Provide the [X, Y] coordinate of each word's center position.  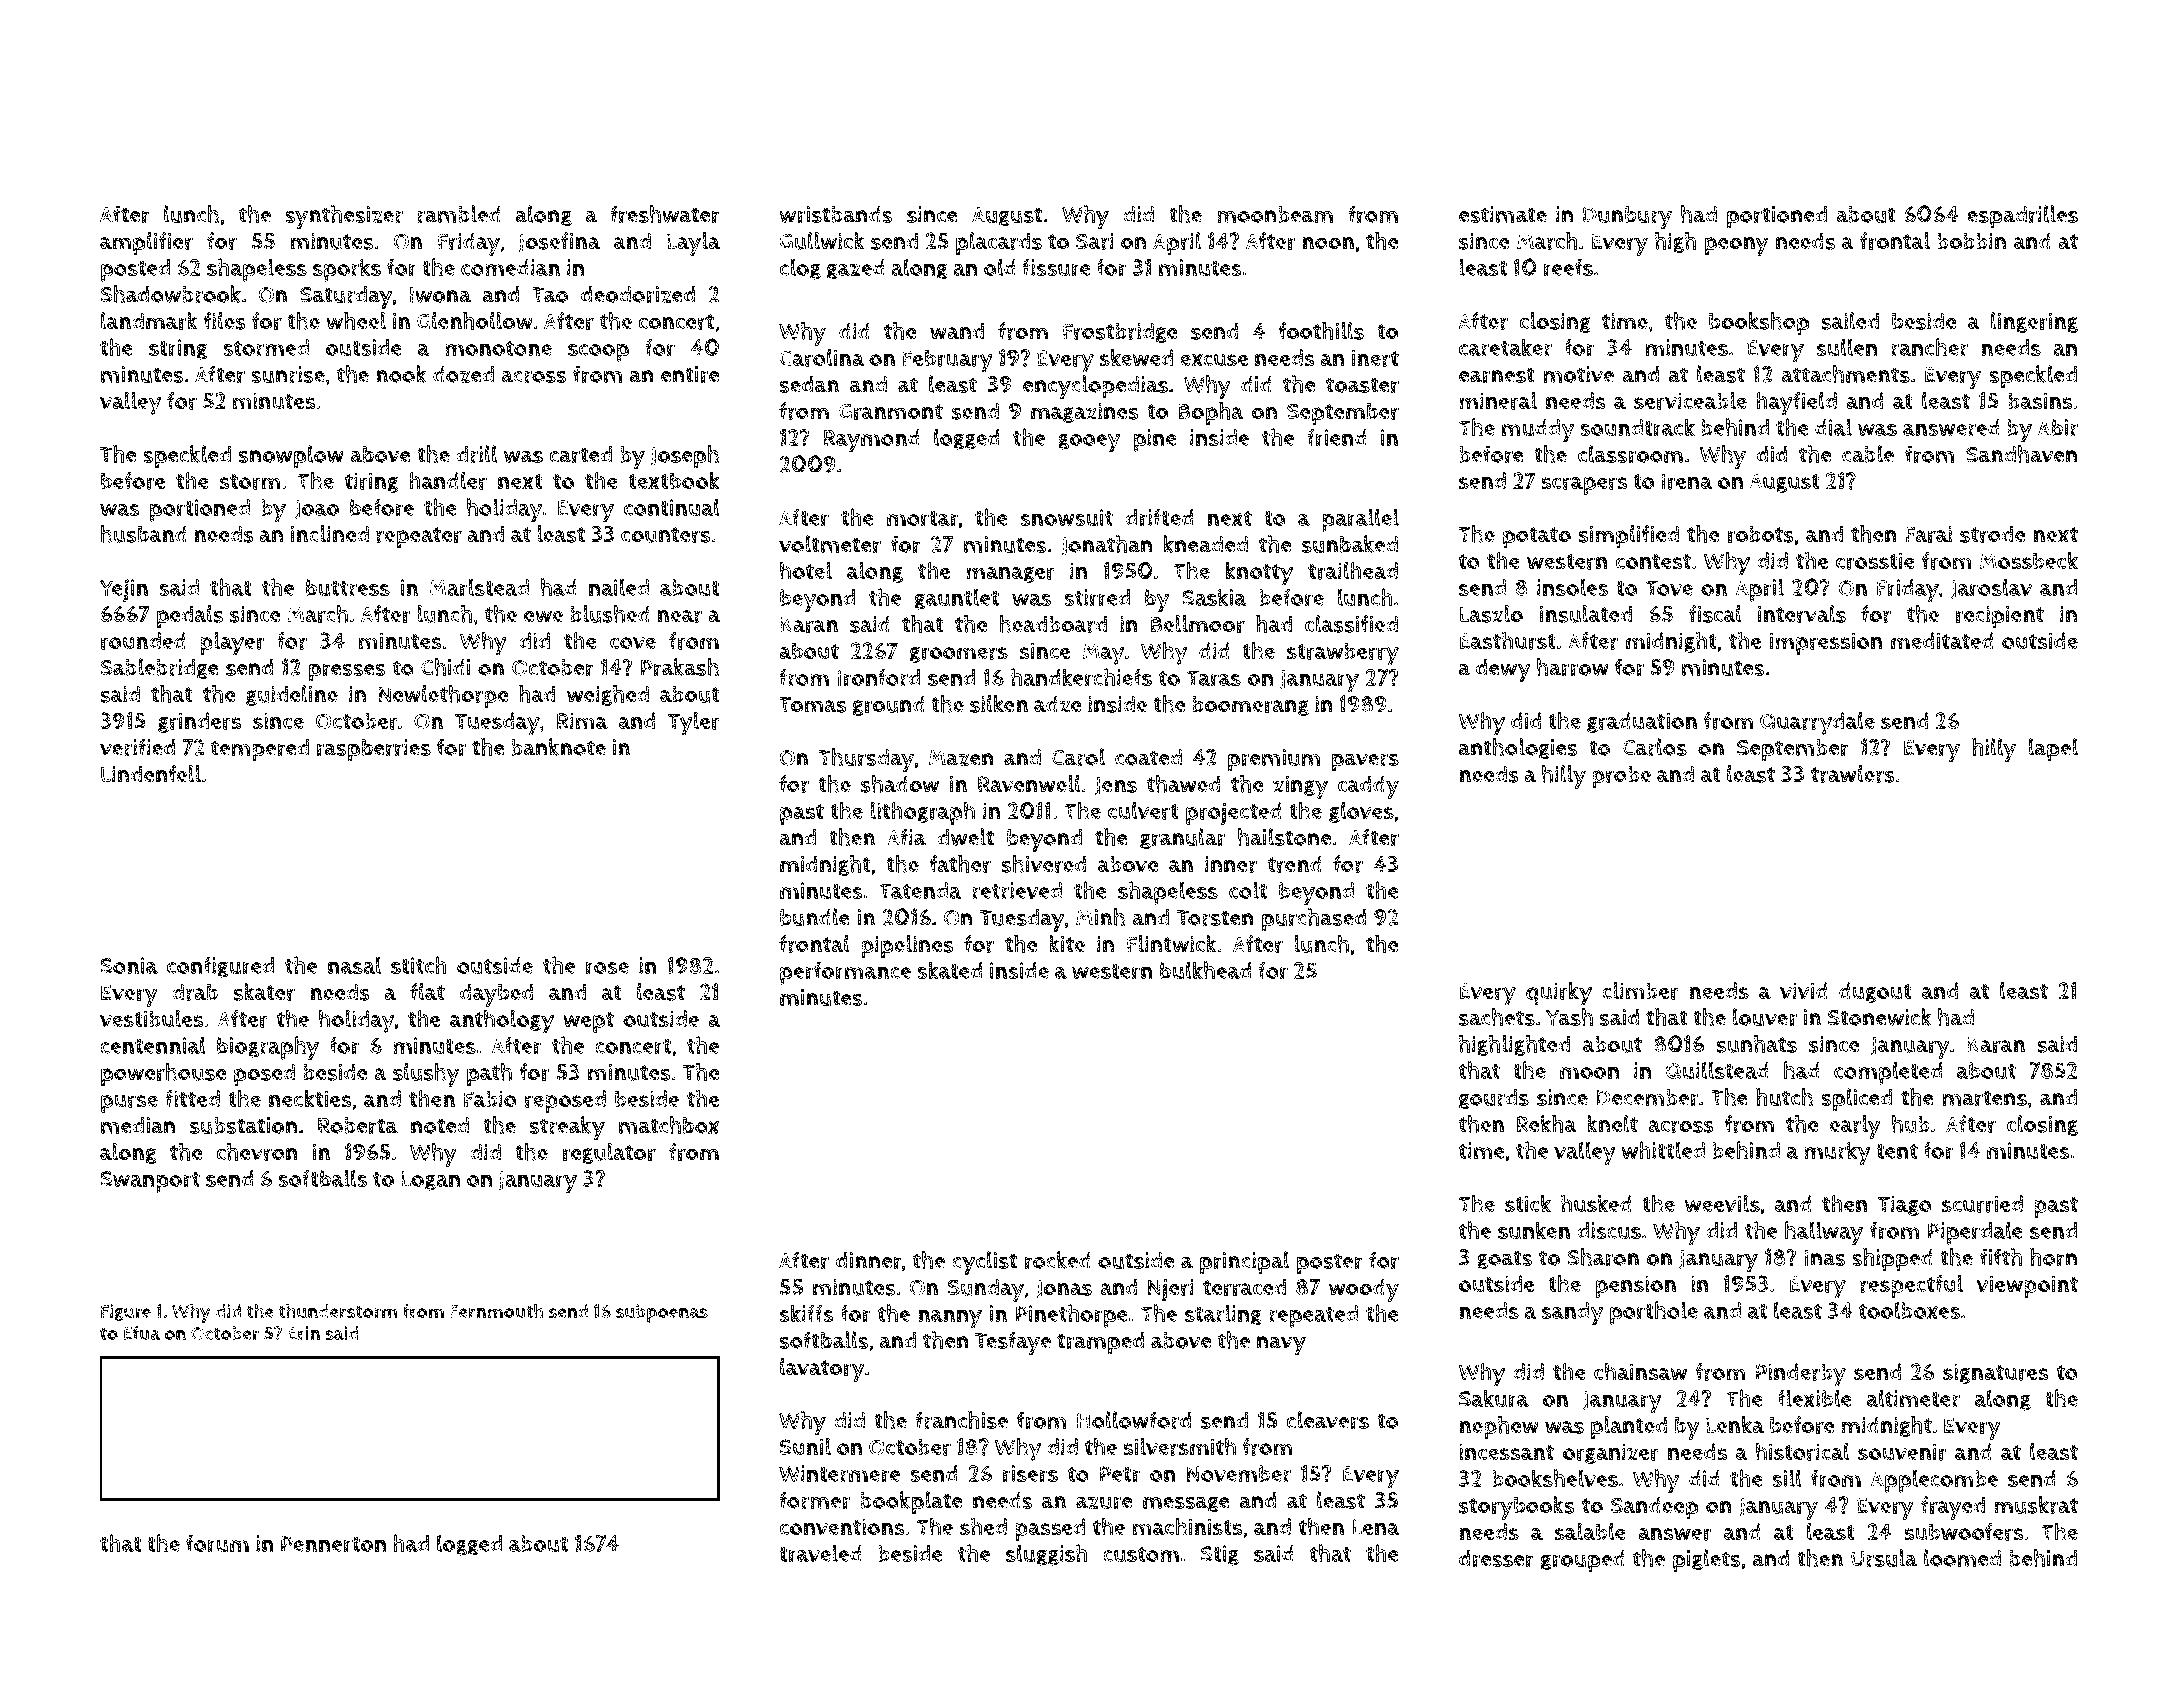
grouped [1583, 1561]
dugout [1875, 992]
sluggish [1046, 1555]
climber [1640, 991]
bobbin [1971, 241]
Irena [1687, 481]
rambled [459, 214]
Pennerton [333, 1544]
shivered [1044, 864]
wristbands [836, 214]
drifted [1159, 517]
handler [448, 480]
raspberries [374, 750]
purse [129, 1104]
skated [950, 970]
